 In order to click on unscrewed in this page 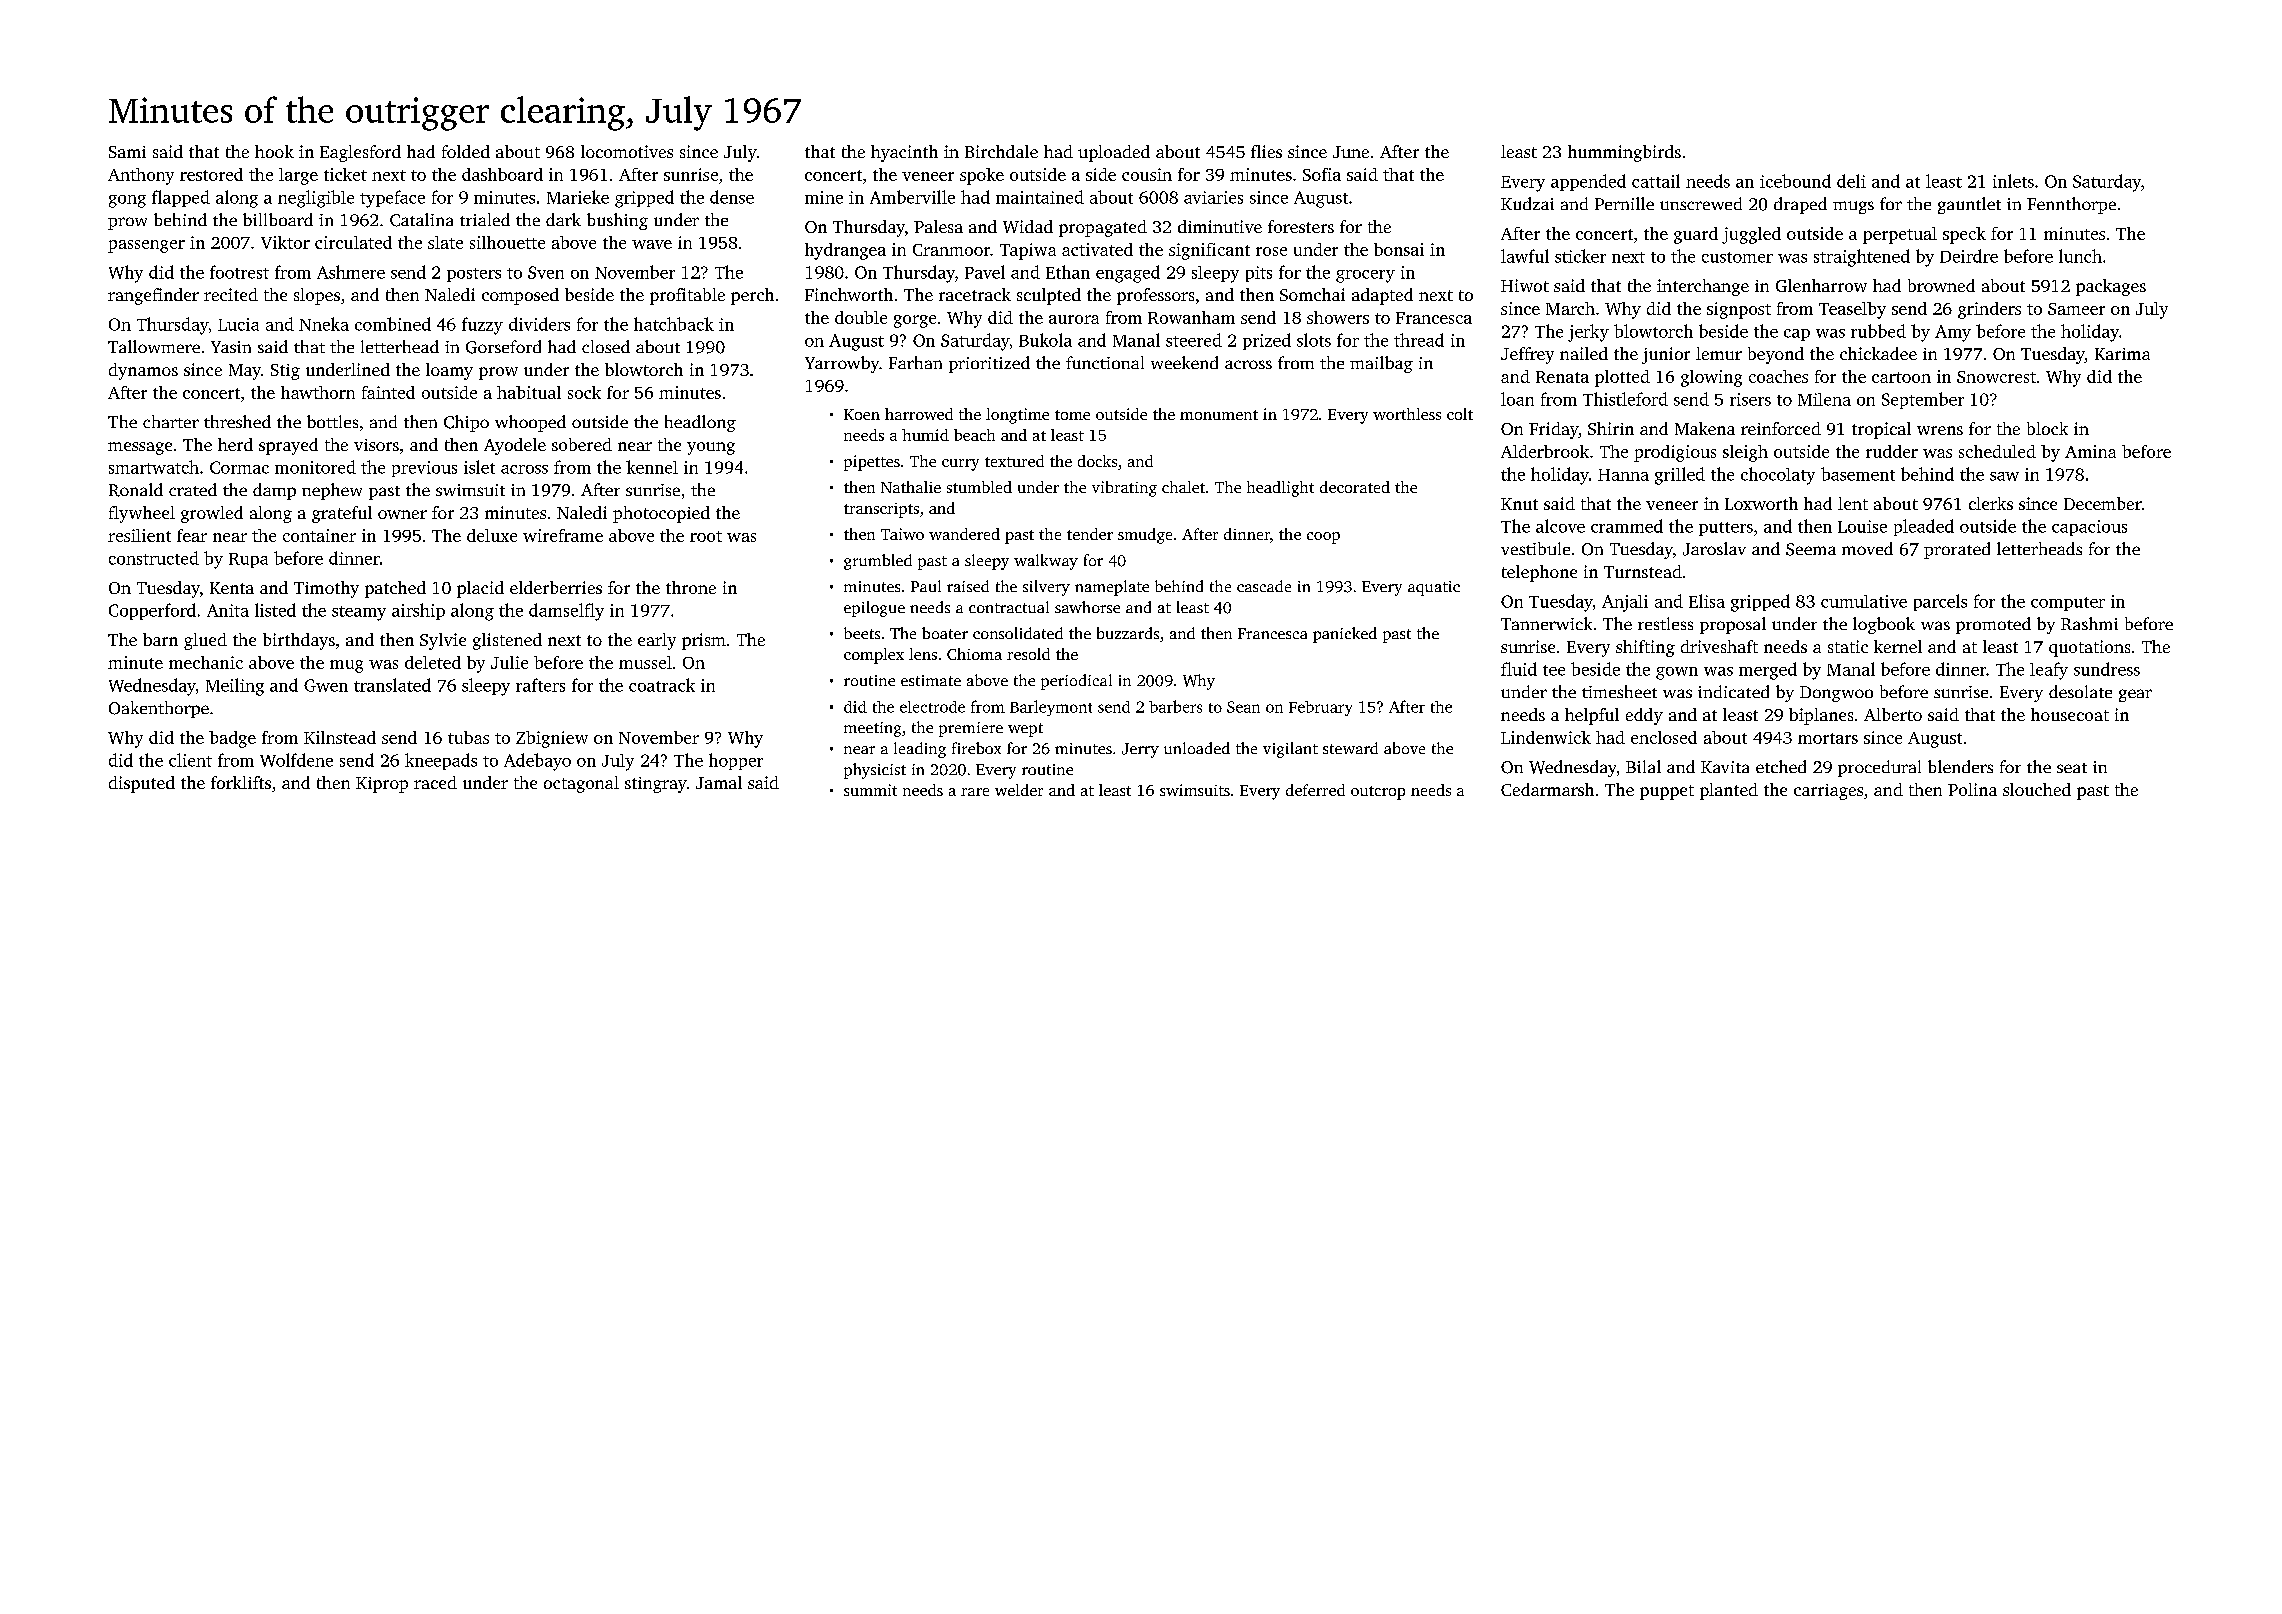, I will do `click(1701, 203)`.
